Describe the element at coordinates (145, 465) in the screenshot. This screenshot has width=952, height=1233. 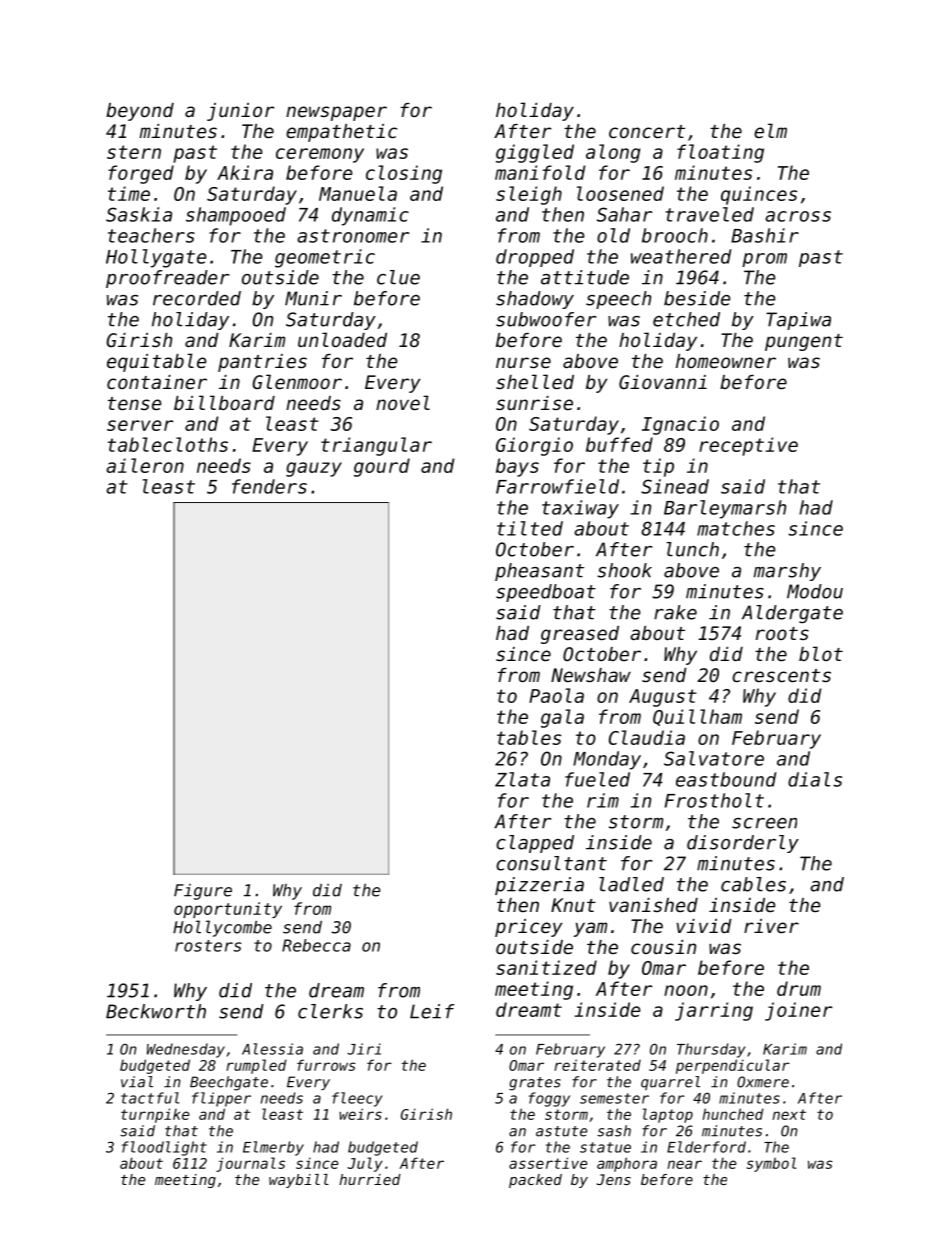
I see `aileron` at that location.
